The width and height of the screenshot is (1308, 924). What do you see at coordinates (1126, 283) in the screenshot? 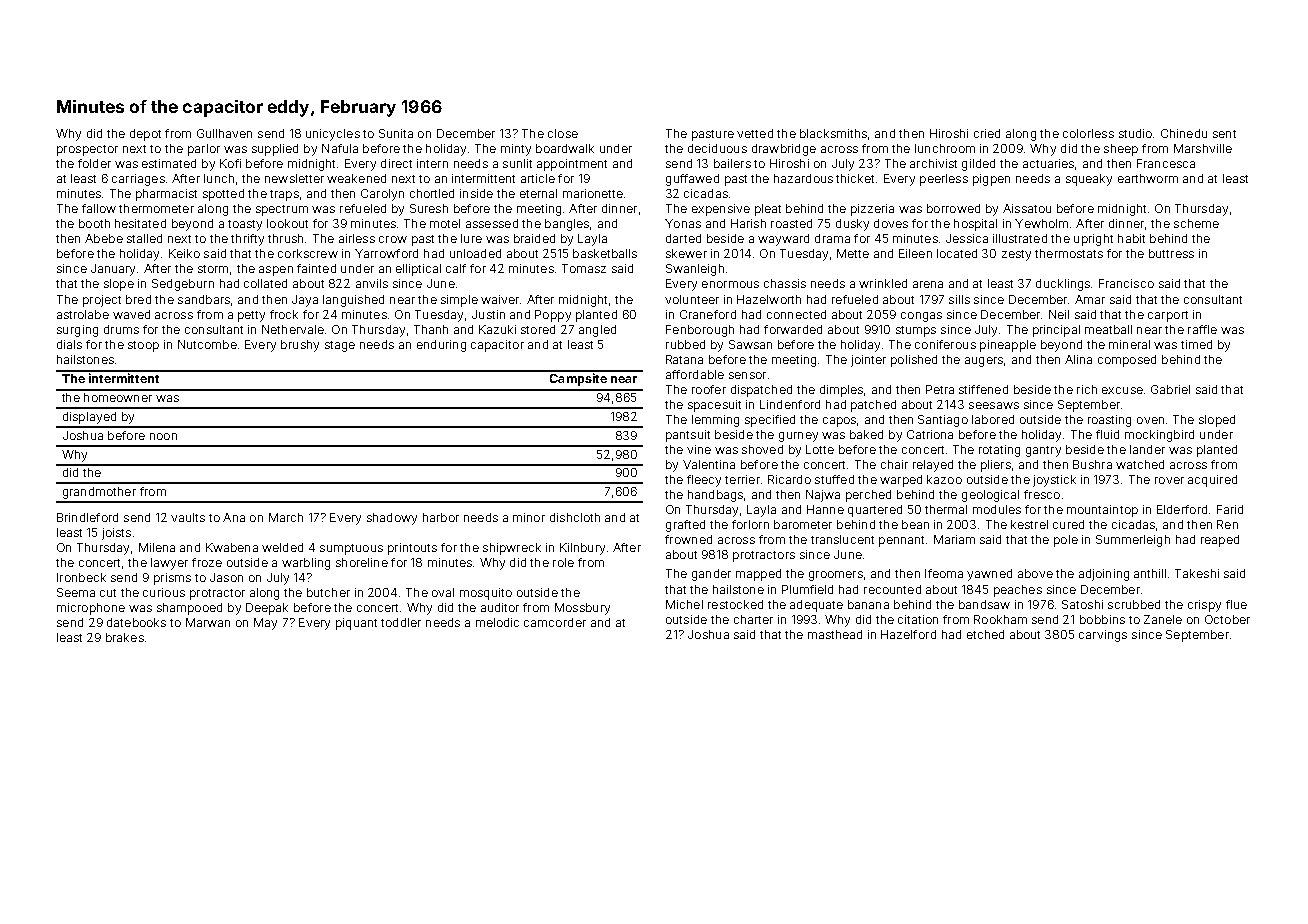
I see `Francisco` at bounding box center [1126, 283].
